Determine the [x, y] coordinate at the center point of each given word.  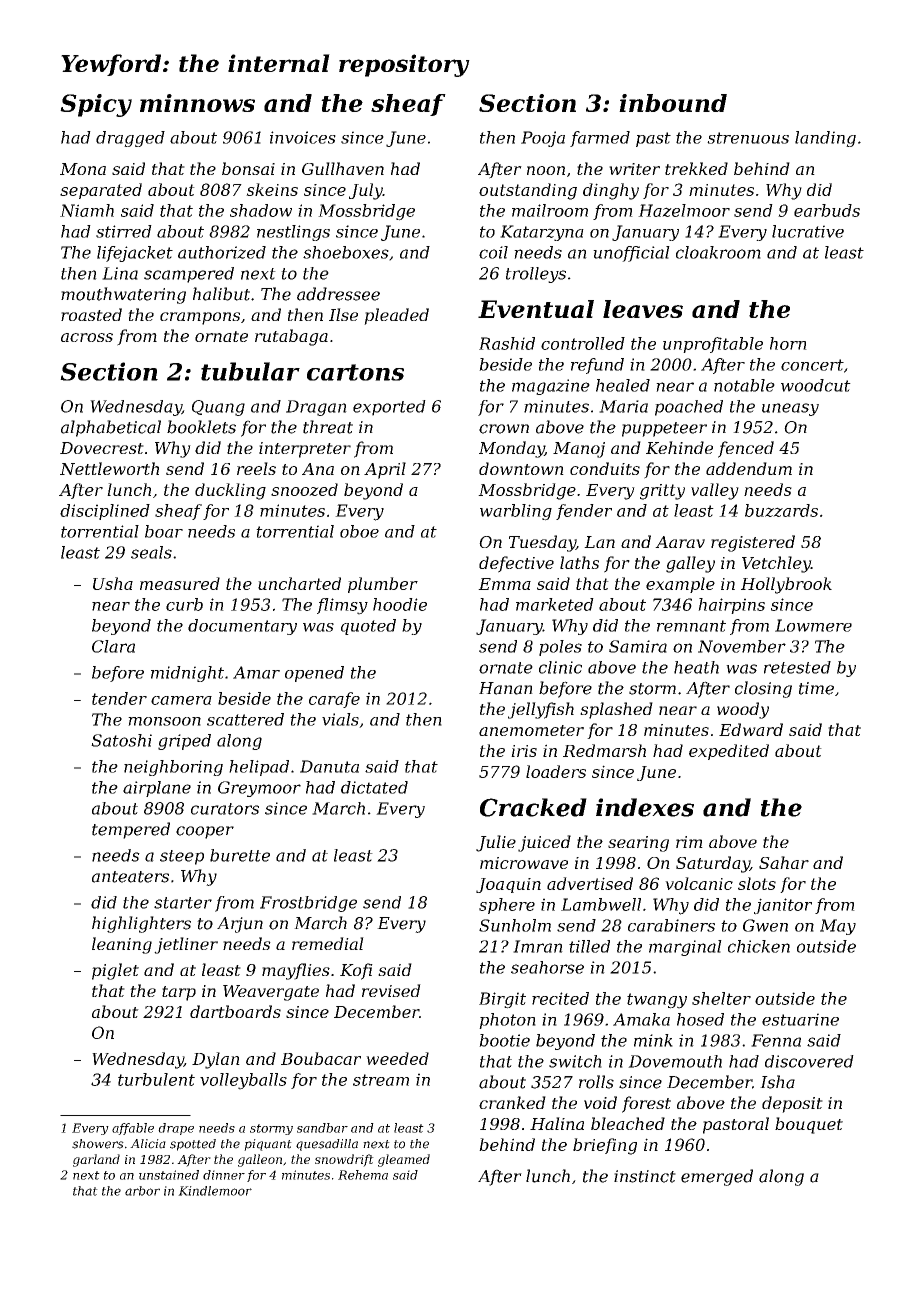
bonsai [248, 168]
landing [825, 139]
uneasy [790, 409]
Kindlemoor [215, 1191]
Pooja [543, 139]
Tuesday [542, 543]
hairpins [731, 606]
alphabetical [111, 428]
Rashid [507, 343]
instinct [645, 1176]
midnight [187, 674]
